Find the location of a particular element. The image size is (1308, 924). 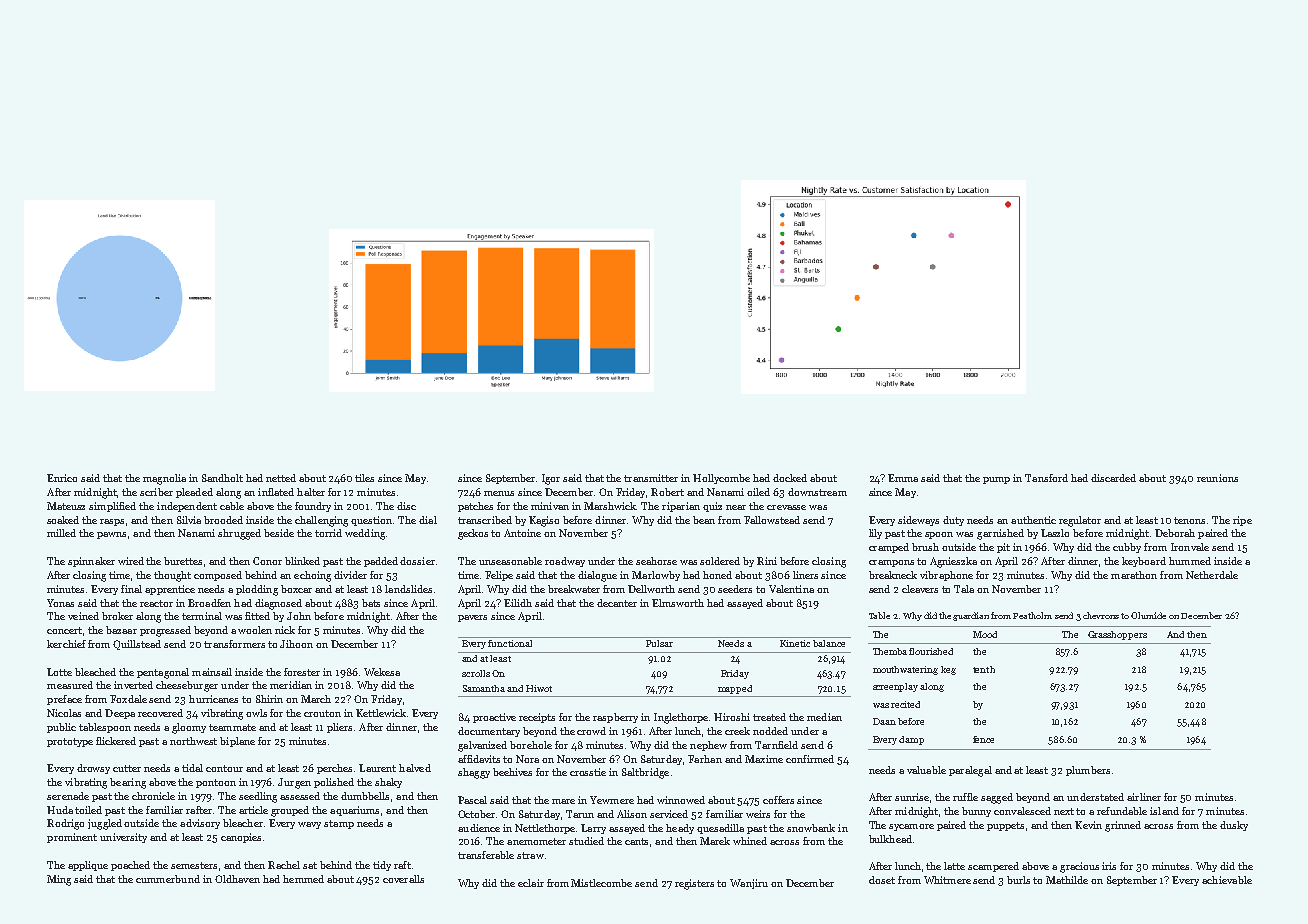

Ironvale is located at coordinates (1190, 547).
